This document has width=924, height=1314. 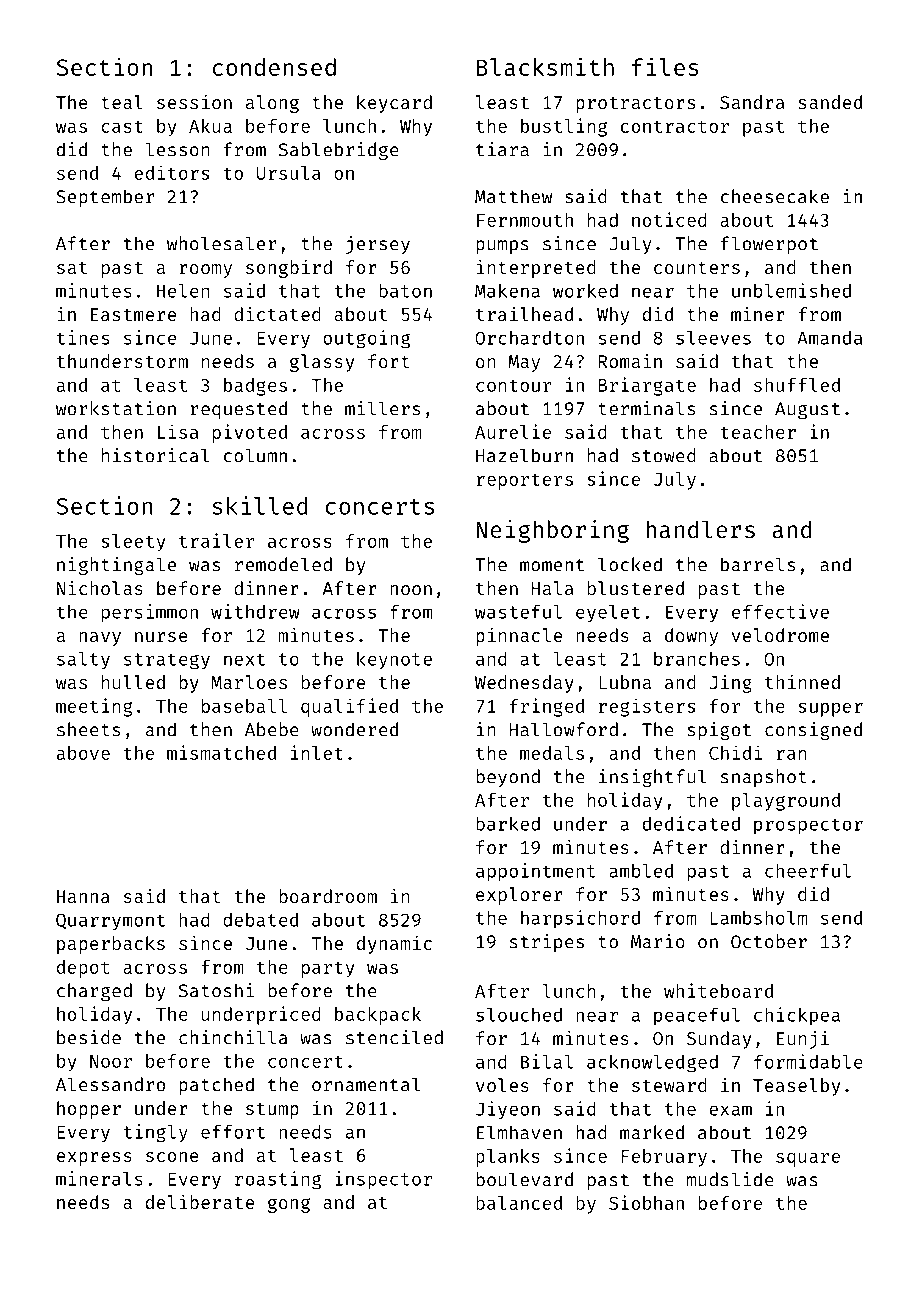 What do you see at coordinates (272, 104) in the document?
I see `along` at bounding box center [272, 104].
